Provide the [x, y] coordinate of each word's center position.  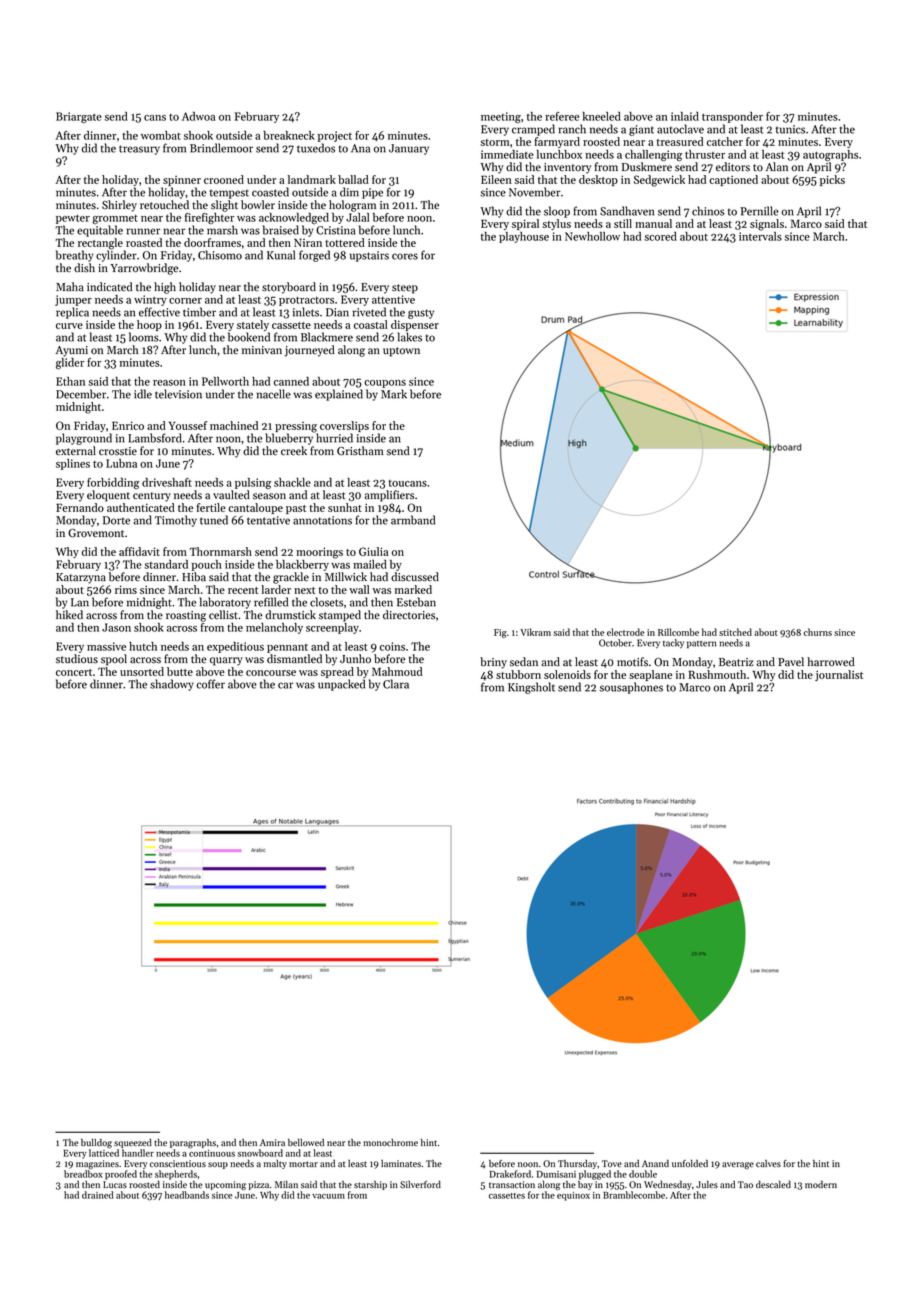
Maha [70, 287]
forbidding [113, 483]
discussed [415, 577]
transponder [732, 117]
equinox [573, 1196]
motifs [632, 662]
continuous [212, 1153]
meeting [501, 117]
